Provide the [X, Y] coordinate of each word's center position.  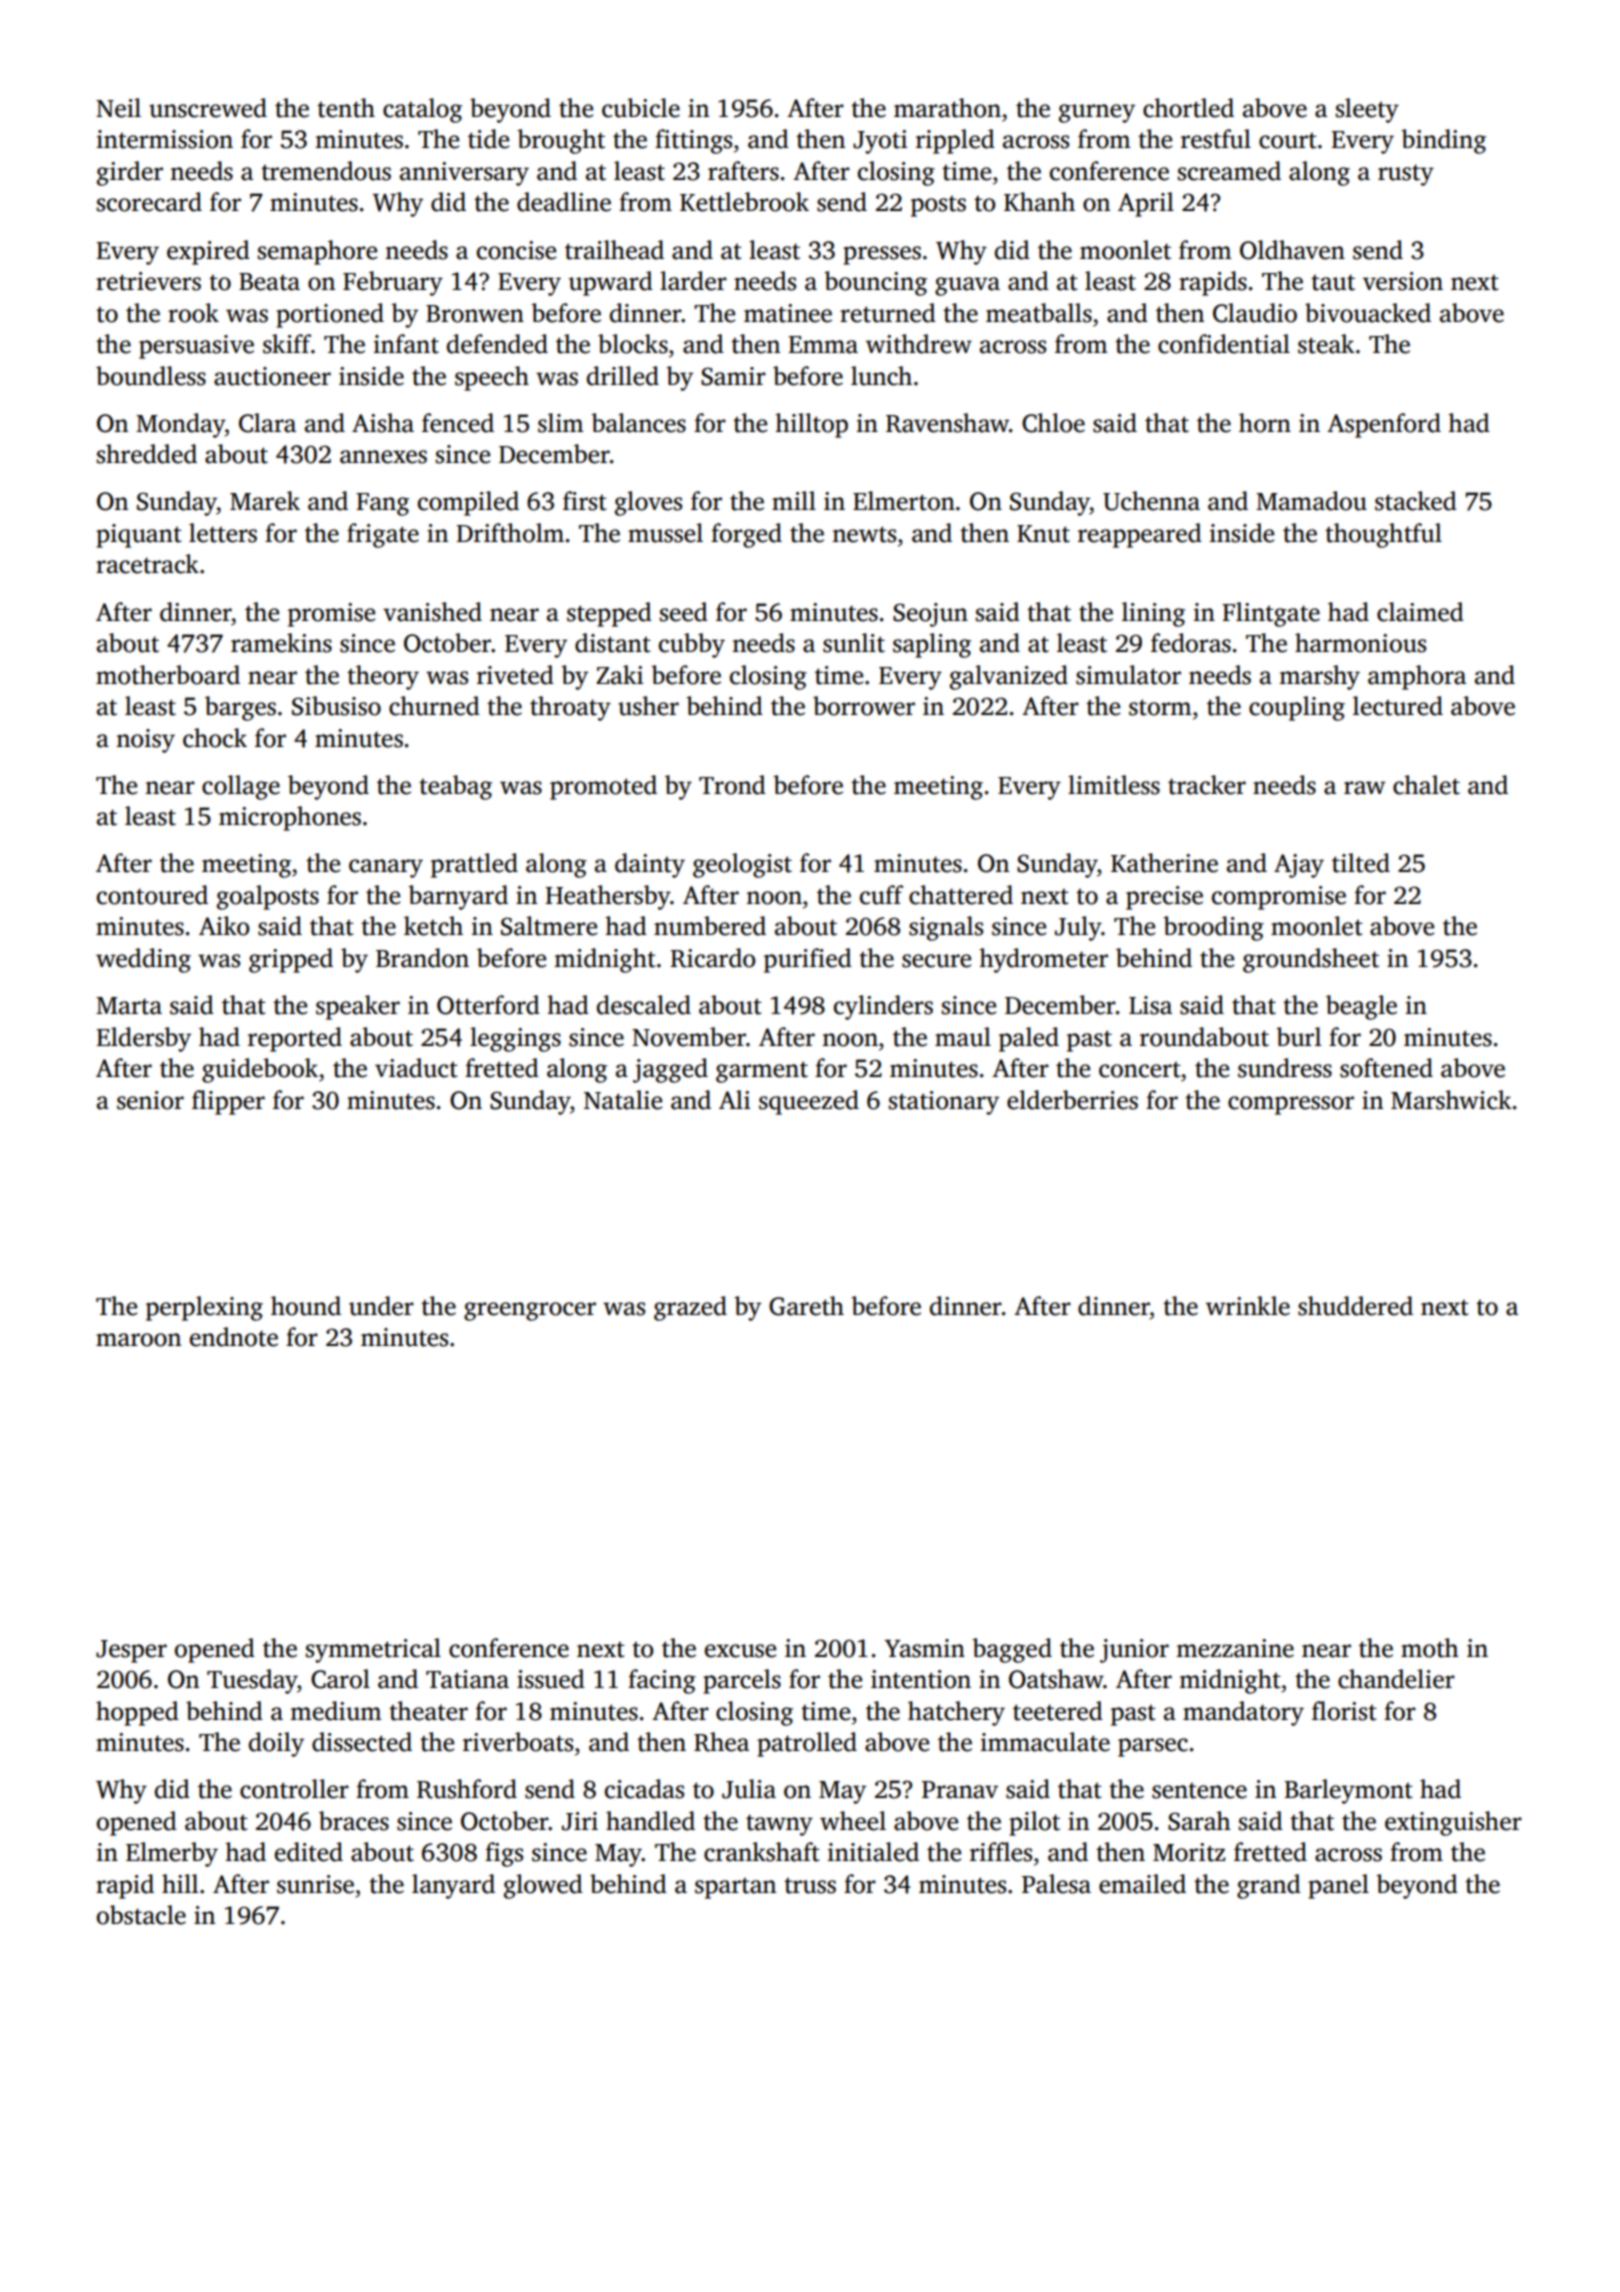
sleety [1367, 110]
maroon [138, 1340]
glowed [543, 1886]
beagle [1361, 1007]
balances [638, 423]
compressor [1291, 1105]
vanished [432, 612]
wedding [143, 960]
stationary [944, 1103]
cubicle [641, 108]
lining [1153, 614]
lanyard [453, 1886]
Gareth [806, 1306]
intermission [165, 139]
